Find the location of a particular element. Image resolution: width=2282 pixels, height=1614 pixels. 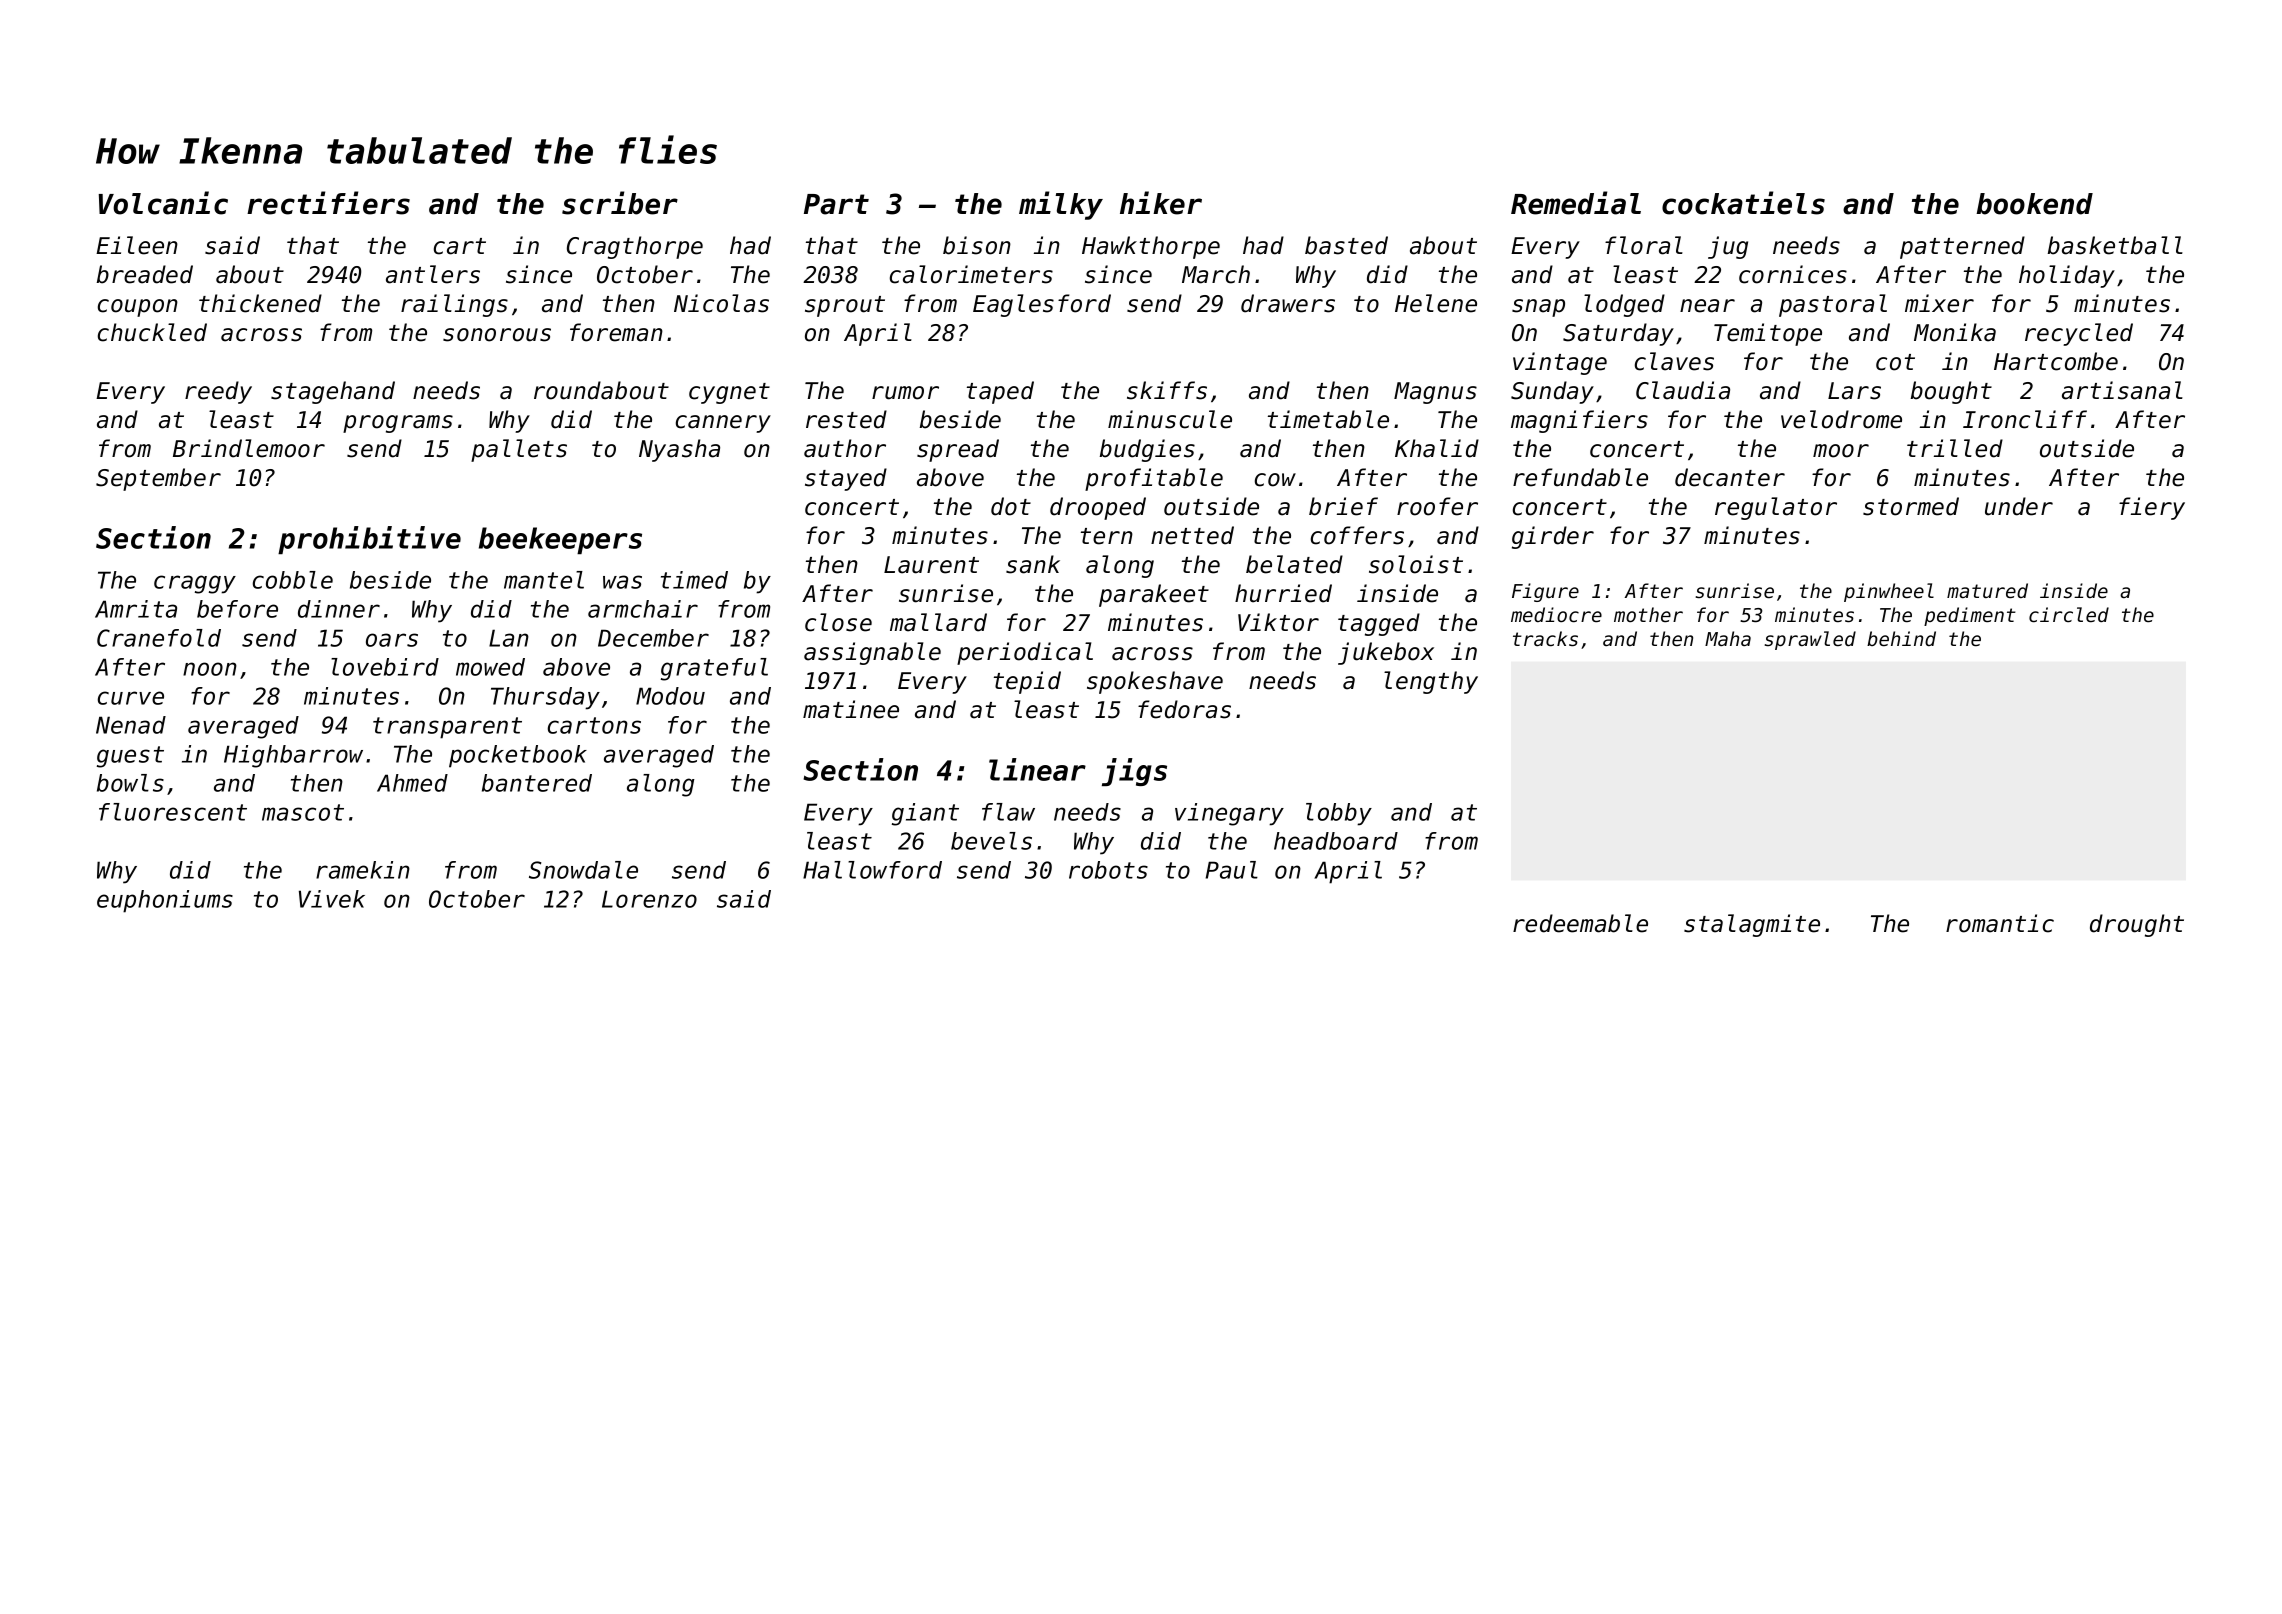

robots is located at coordinates (1108, 870).
